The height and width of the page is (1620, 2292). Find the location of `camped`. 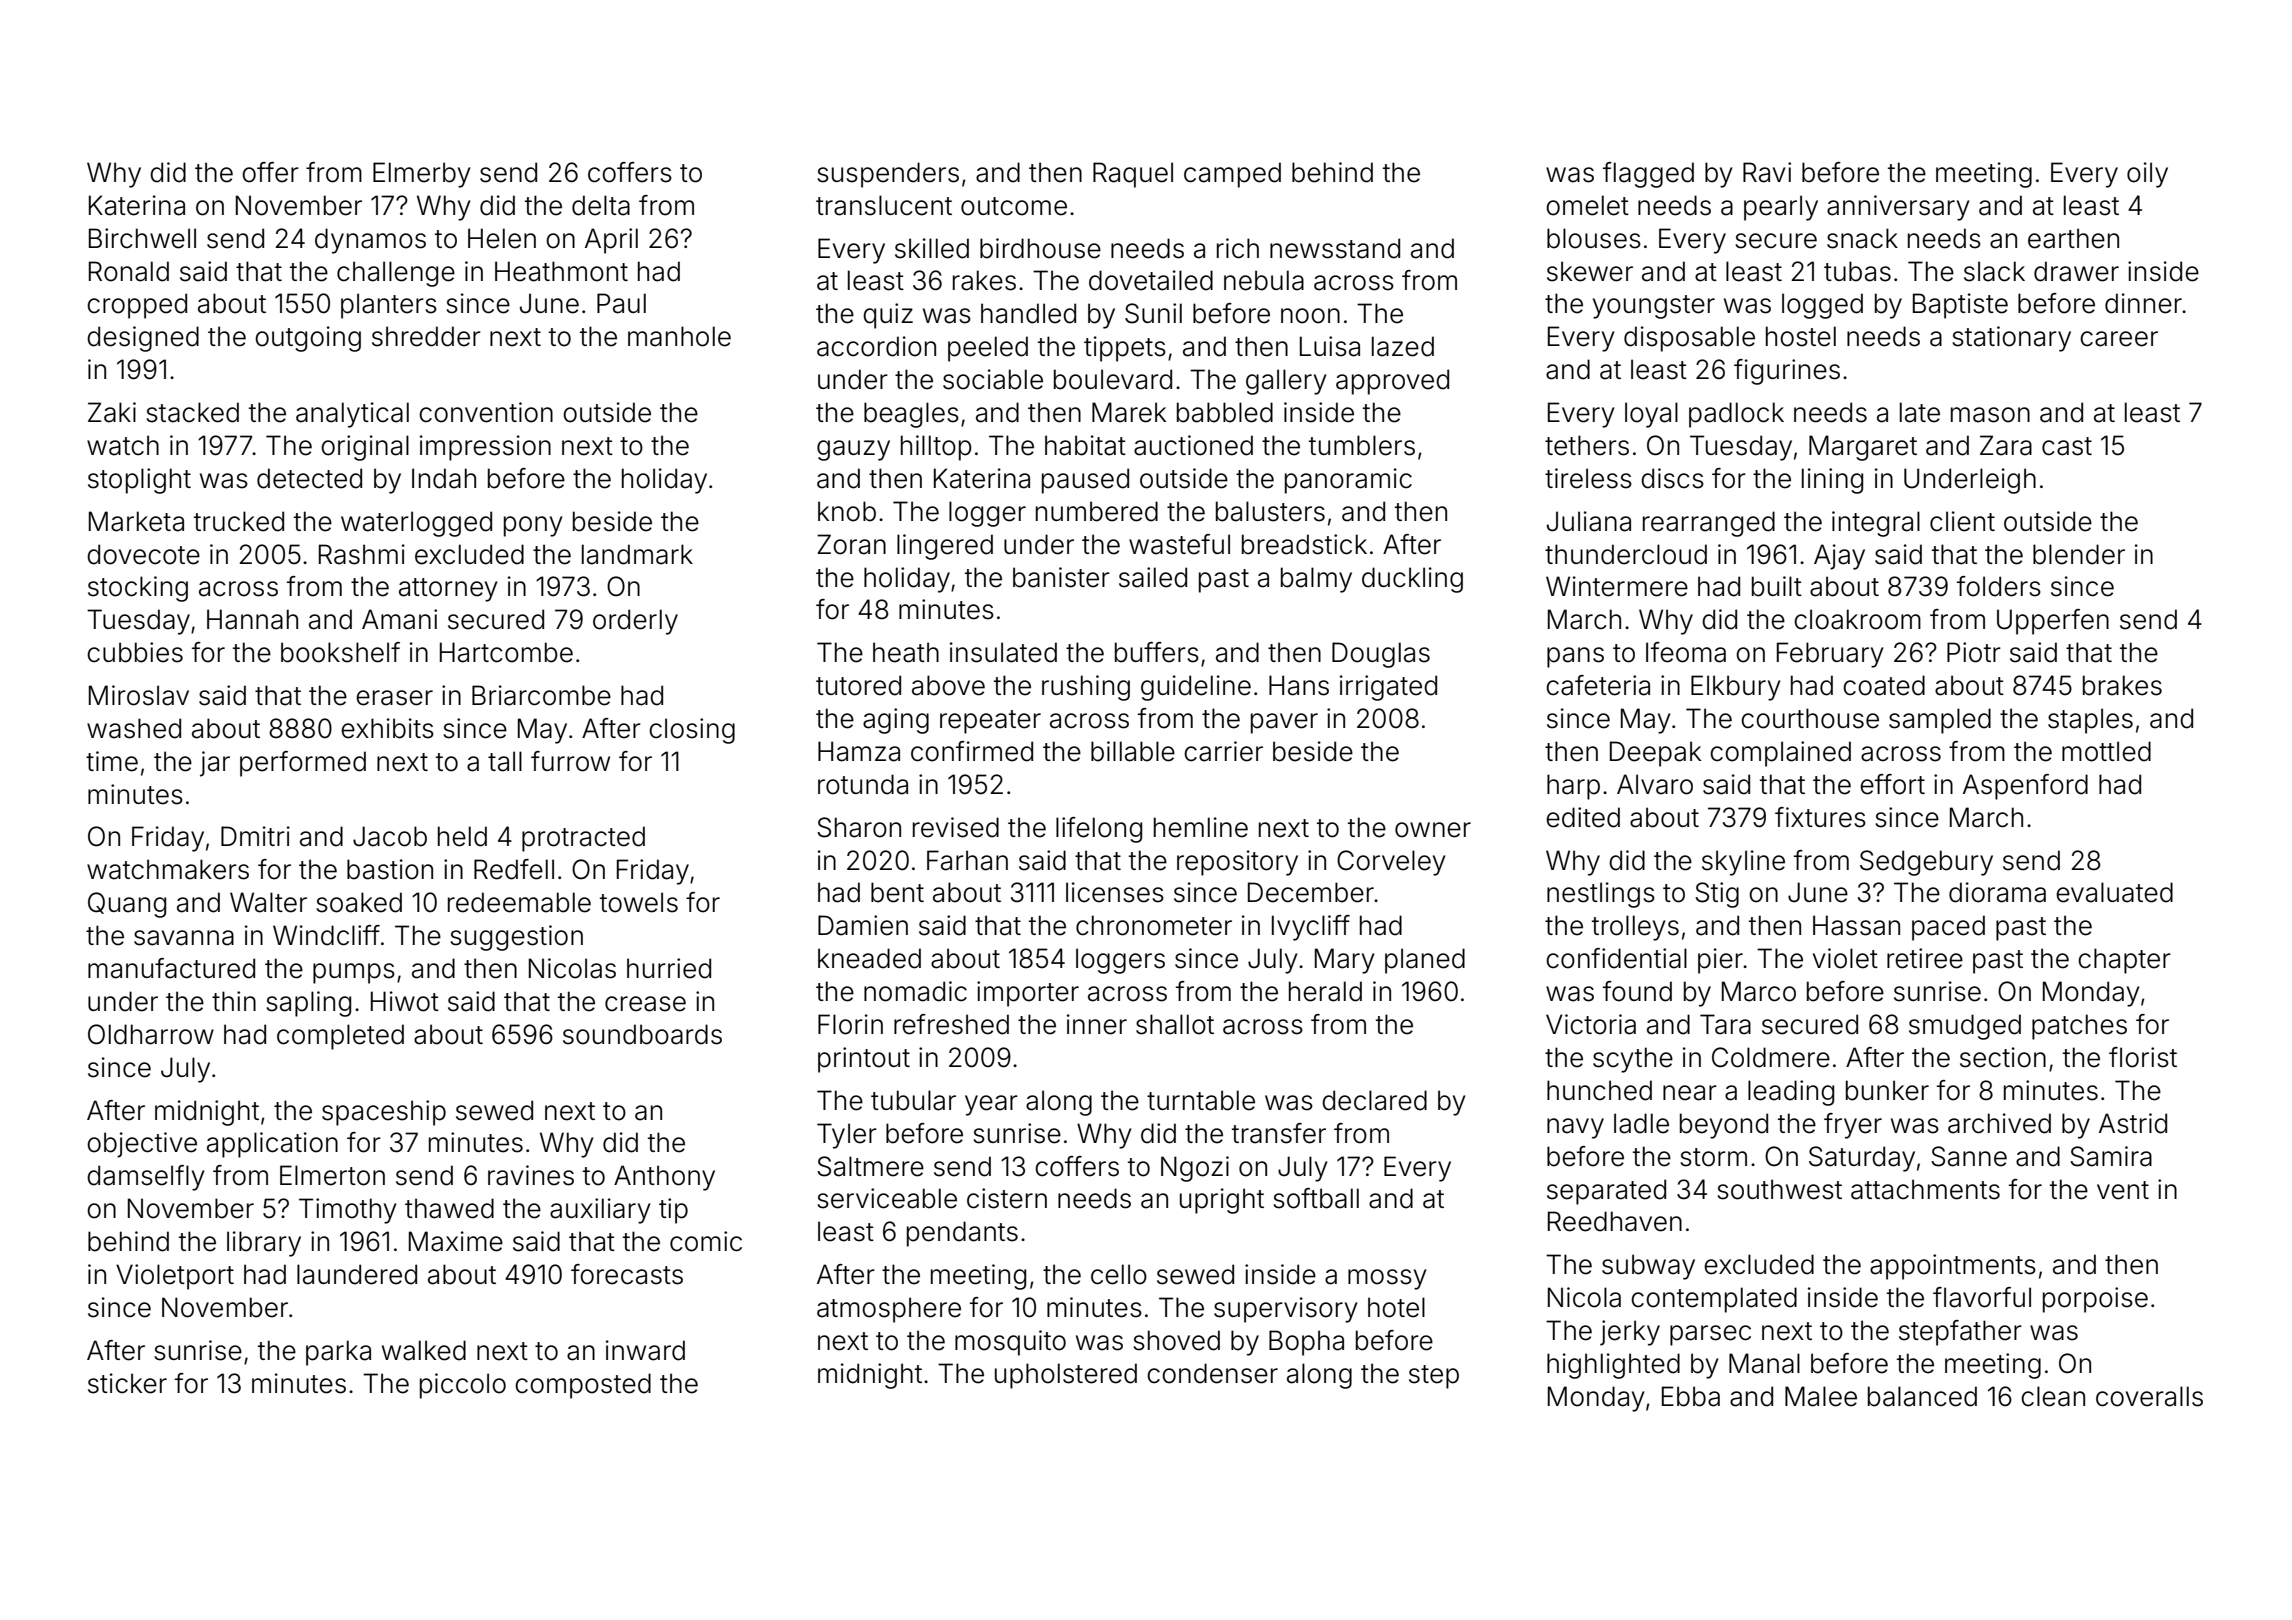

camped is located at coordinates (1232, 175).
